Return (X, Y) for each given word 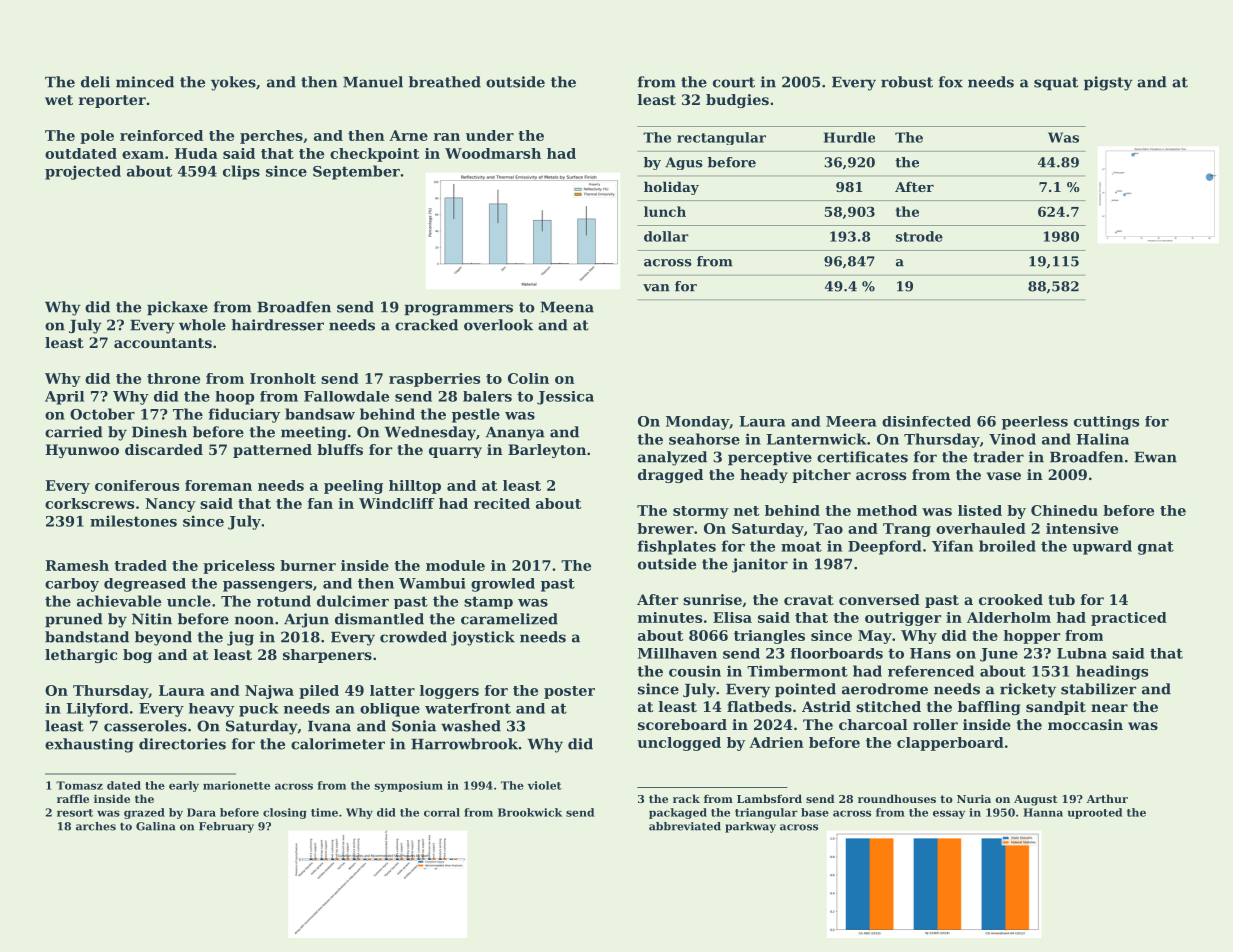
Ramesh (77, 565)
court (734, 82)
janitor (760, 565)
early (184, 786)
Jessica (565, 398)
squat (1056, 84)
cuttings (1106, 423)
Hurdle (849, 137)
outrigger (903, 619)
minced (145, 82)
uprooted (1095, 813)
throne (173, 378)
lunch (665, 211)
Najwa (269, 692)
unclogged (679, 744)
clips (241, 172)
